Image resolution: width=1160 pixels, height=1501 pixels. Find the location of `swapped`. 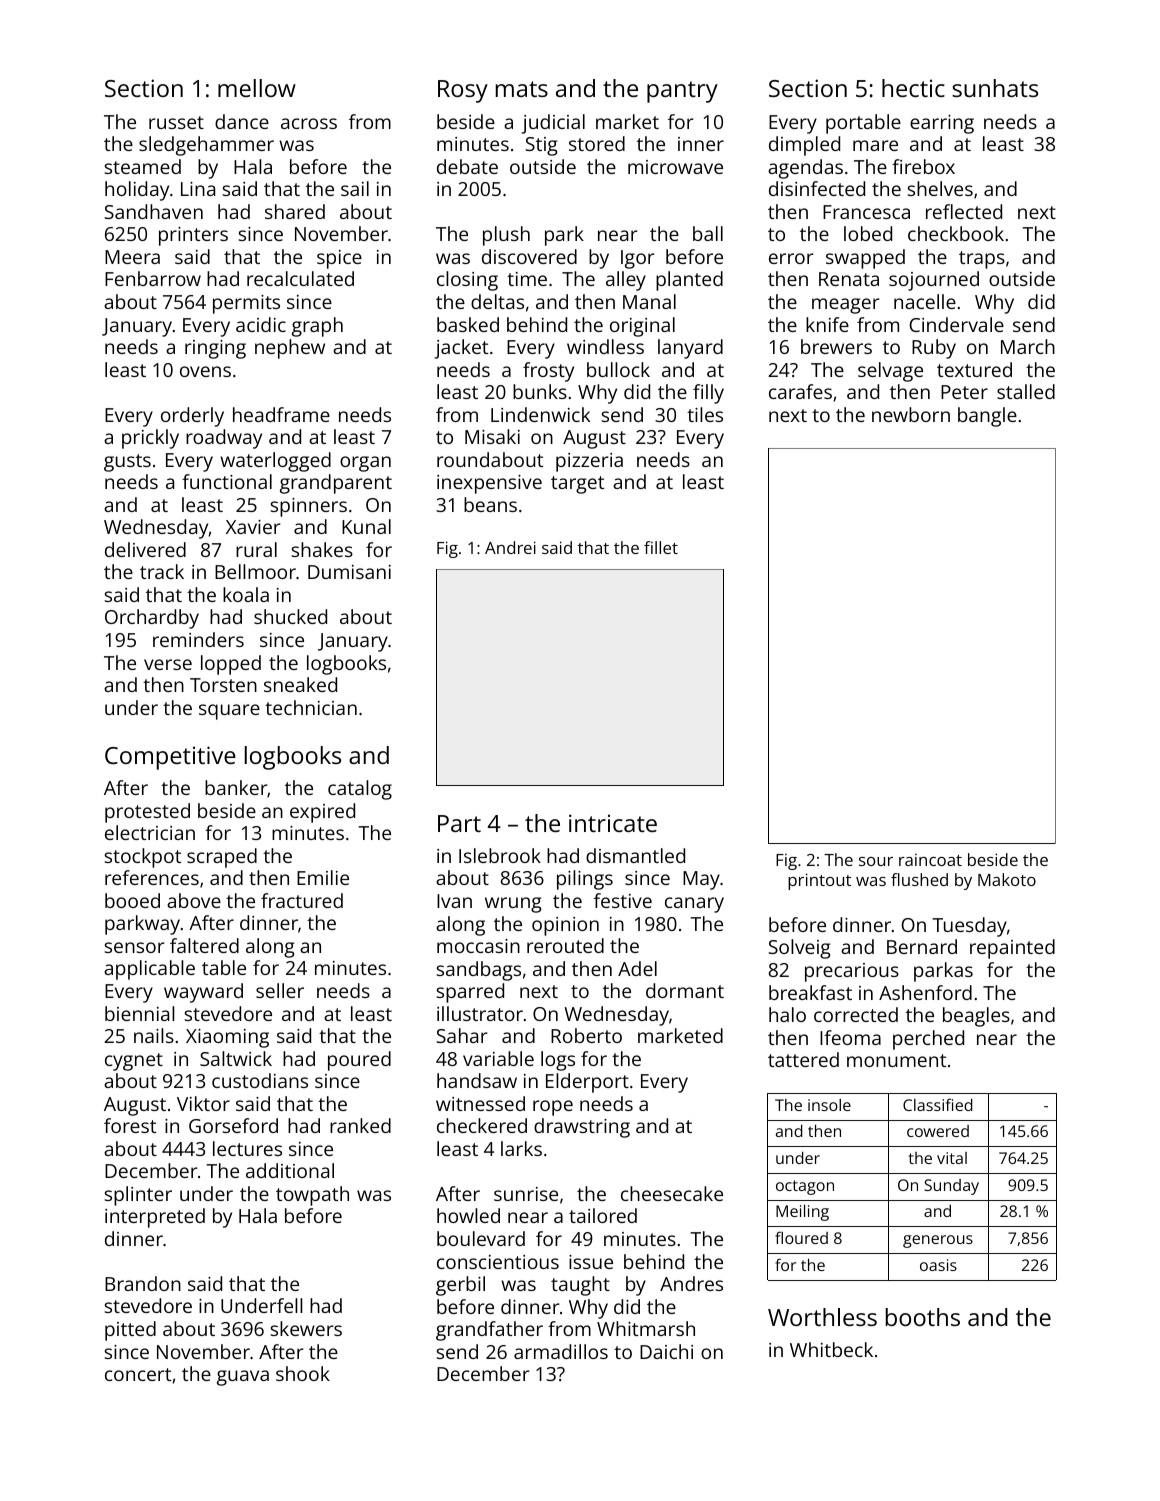

swapped is located at coordinates (865, 259).
